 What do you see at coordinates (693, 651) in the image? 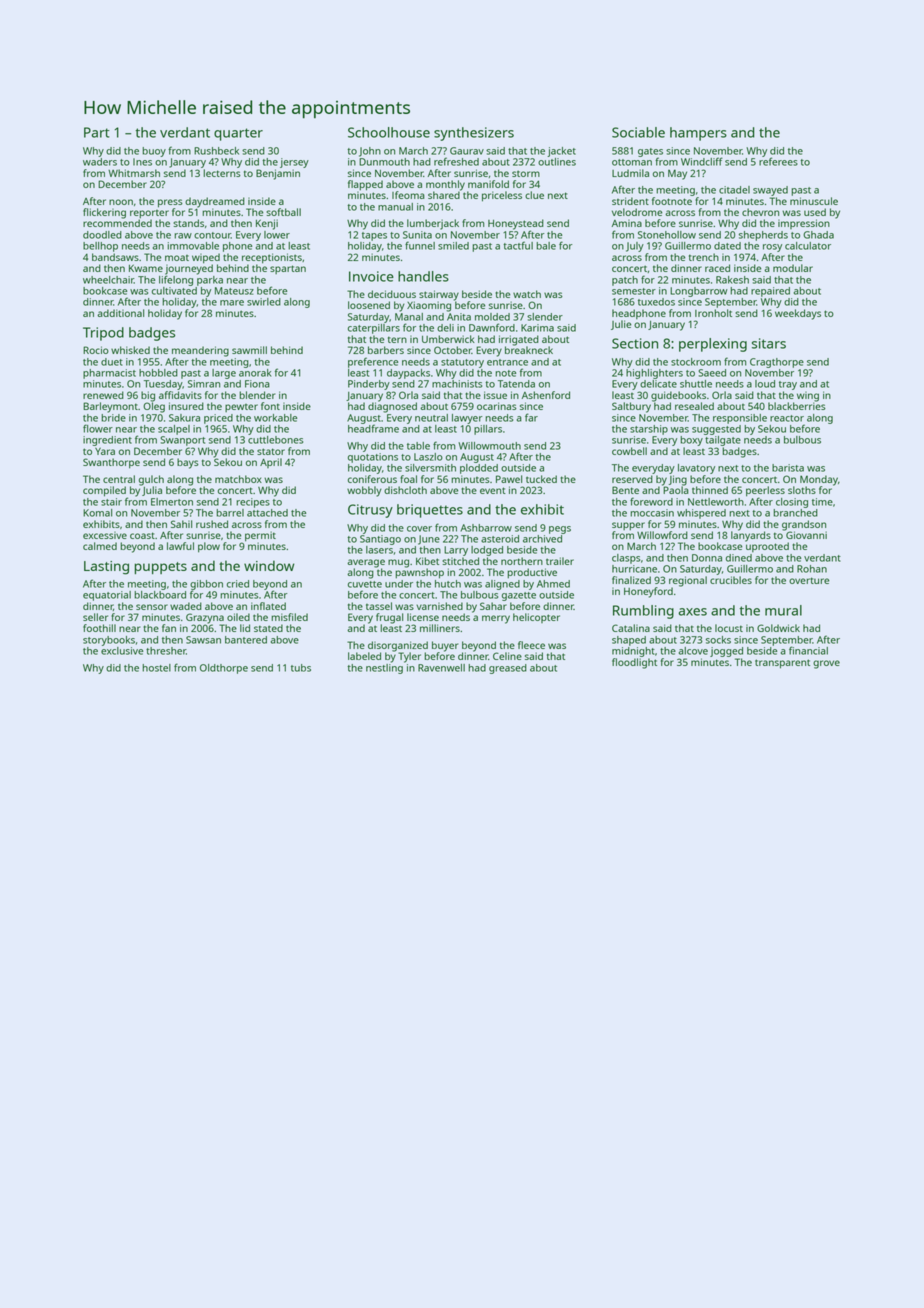
I see `alcove` at bounding box center [693, 651].
